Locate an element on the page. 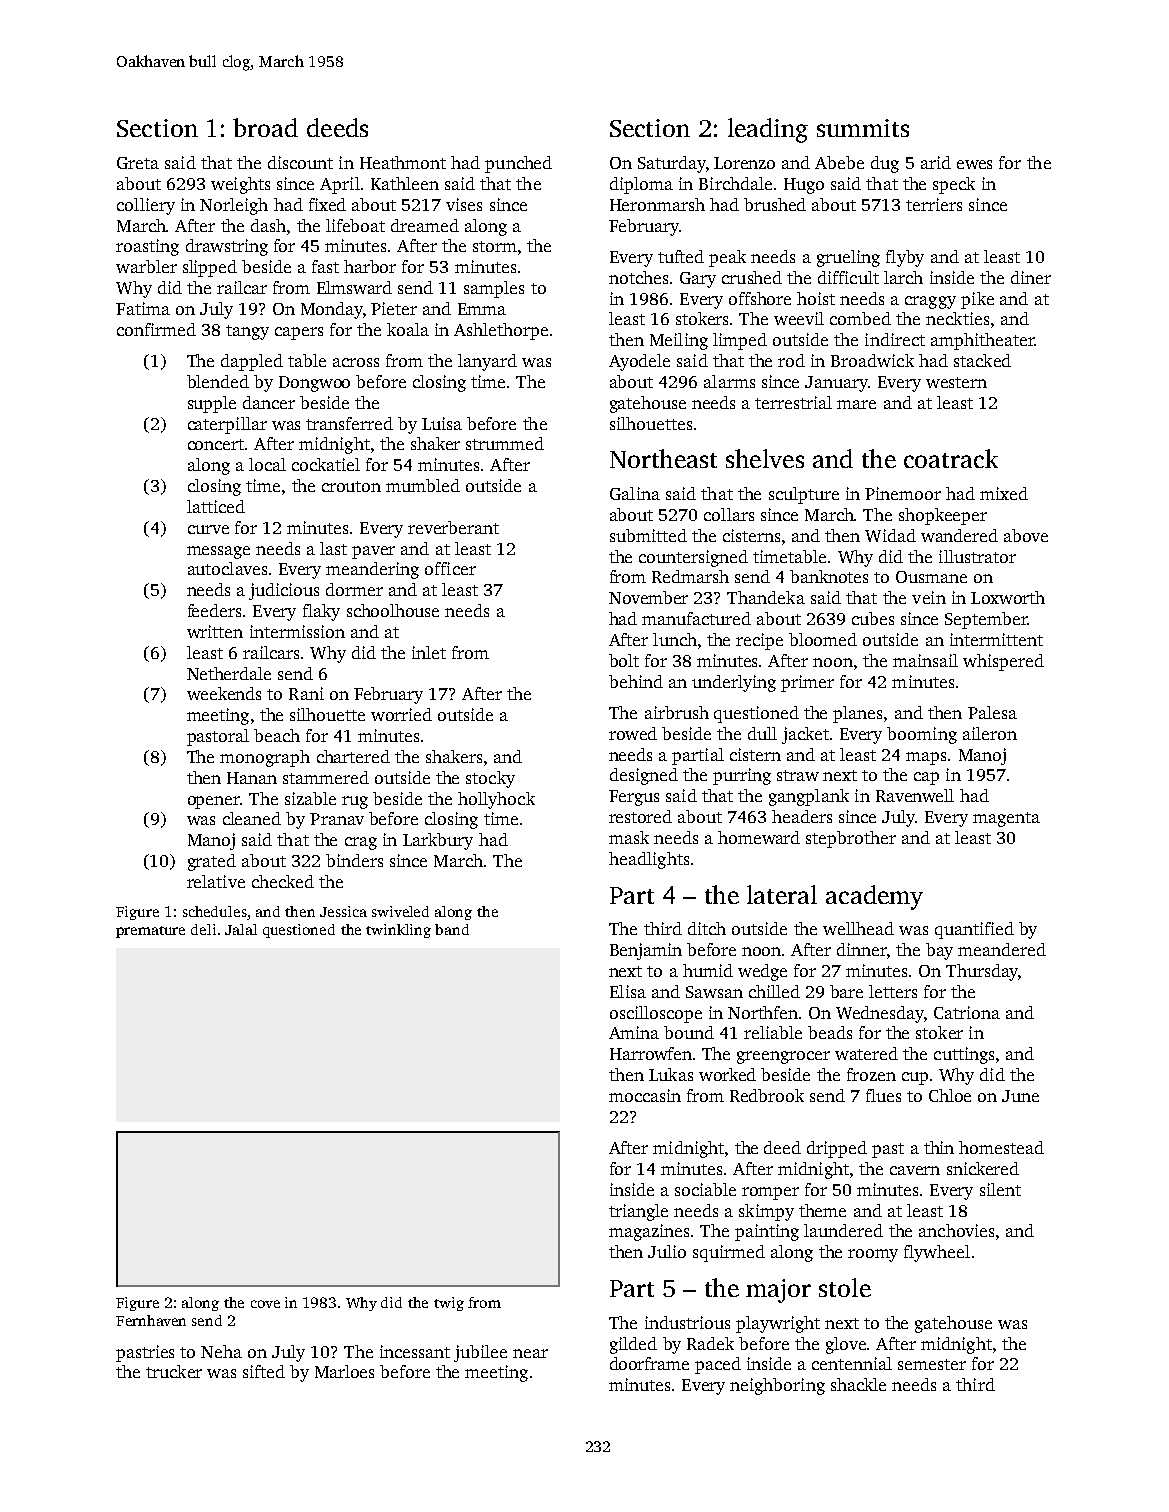 Image resolution: width=1169 pixels, height=1512 pixels. mask is located at coordinates (629, 837).
